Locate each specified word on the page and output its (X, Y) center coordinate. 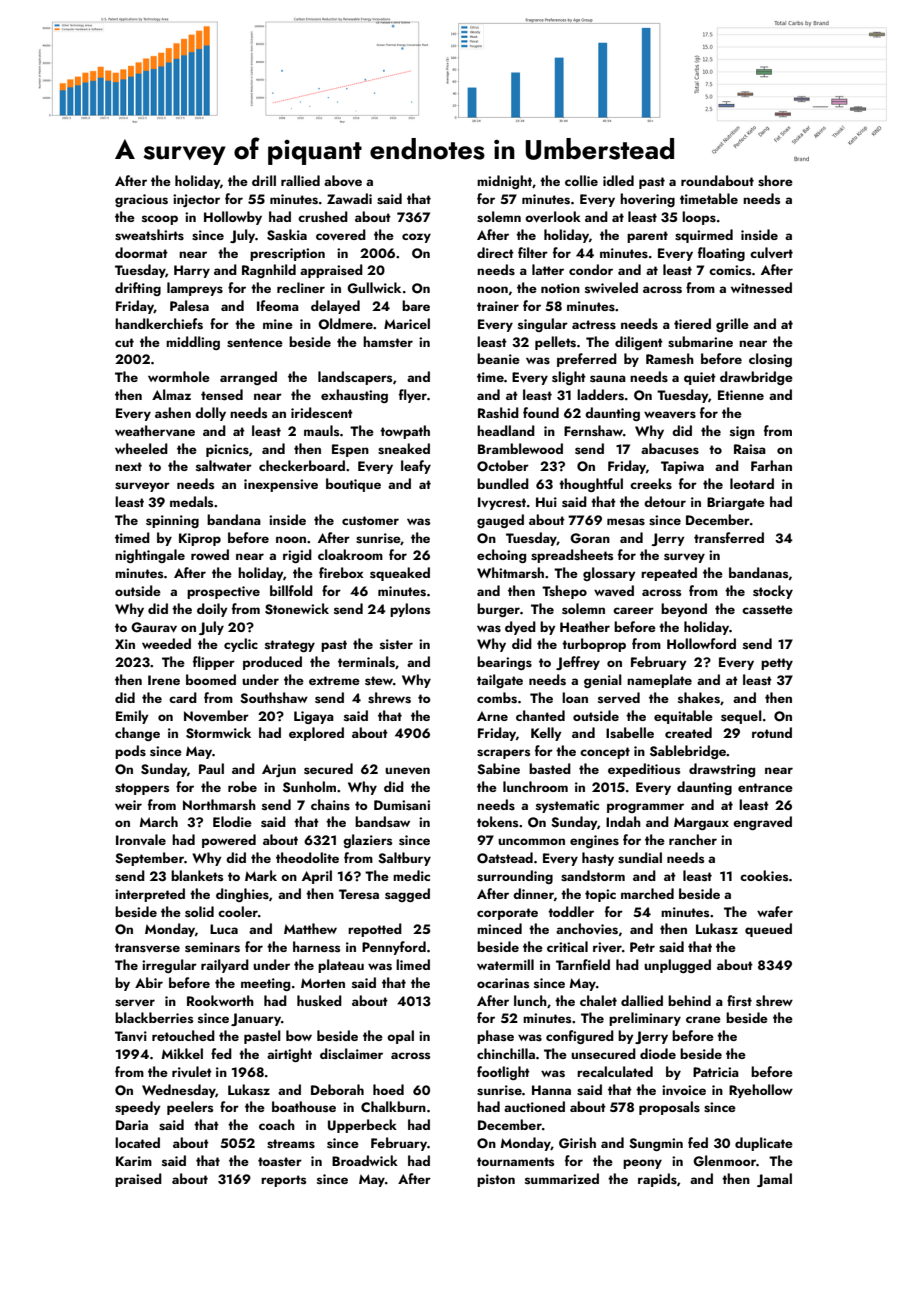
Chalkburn (393, 1106)
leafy (416, 467)
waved (614, 590)
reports (283, 1181)
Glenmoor (724, 1161)
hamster (388, 342)
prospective (223, 592)
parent (647, 237)
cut (124, 342)
